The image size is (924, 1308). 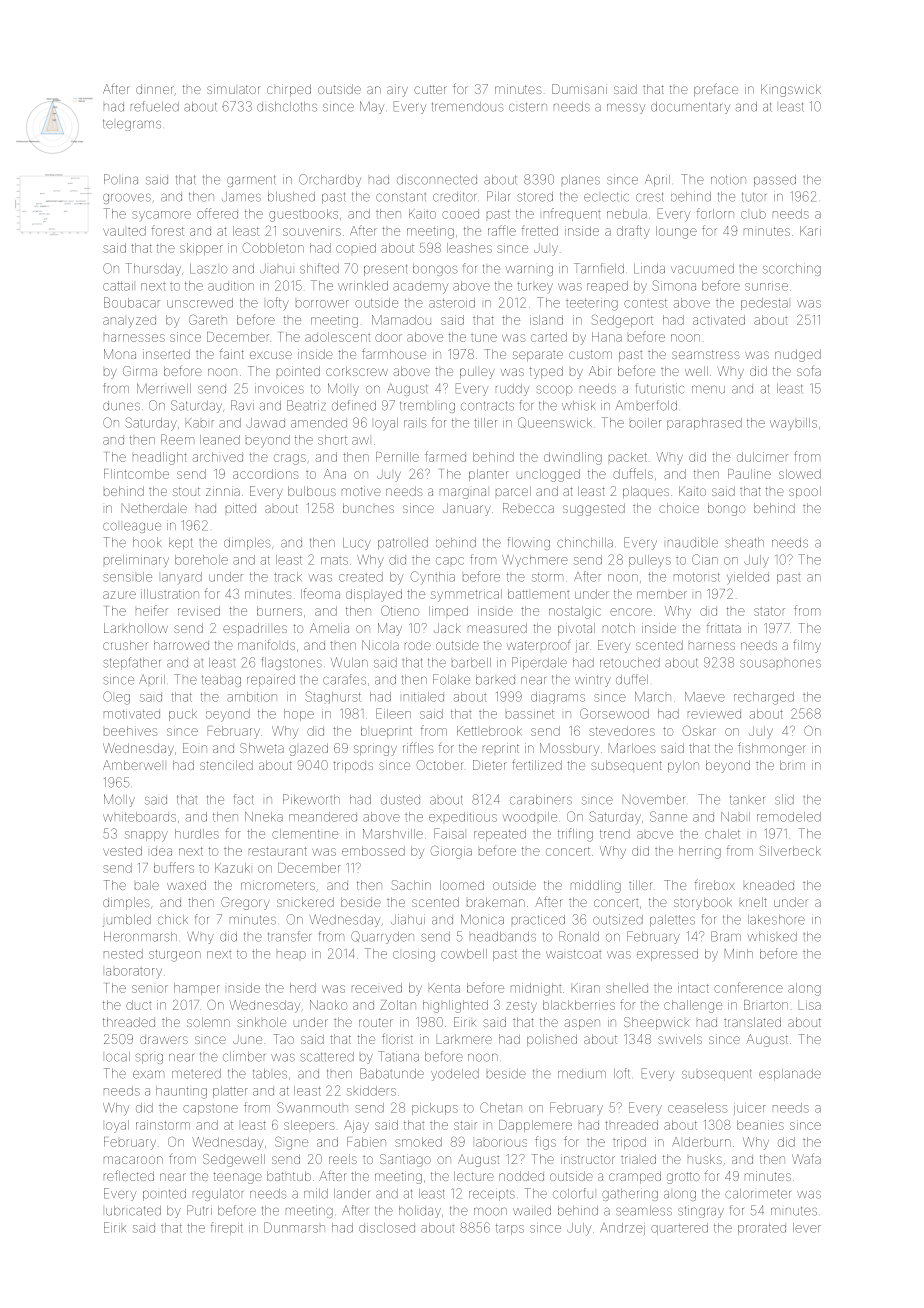 I want to click on kneaded, so click(x=769, y=885).
